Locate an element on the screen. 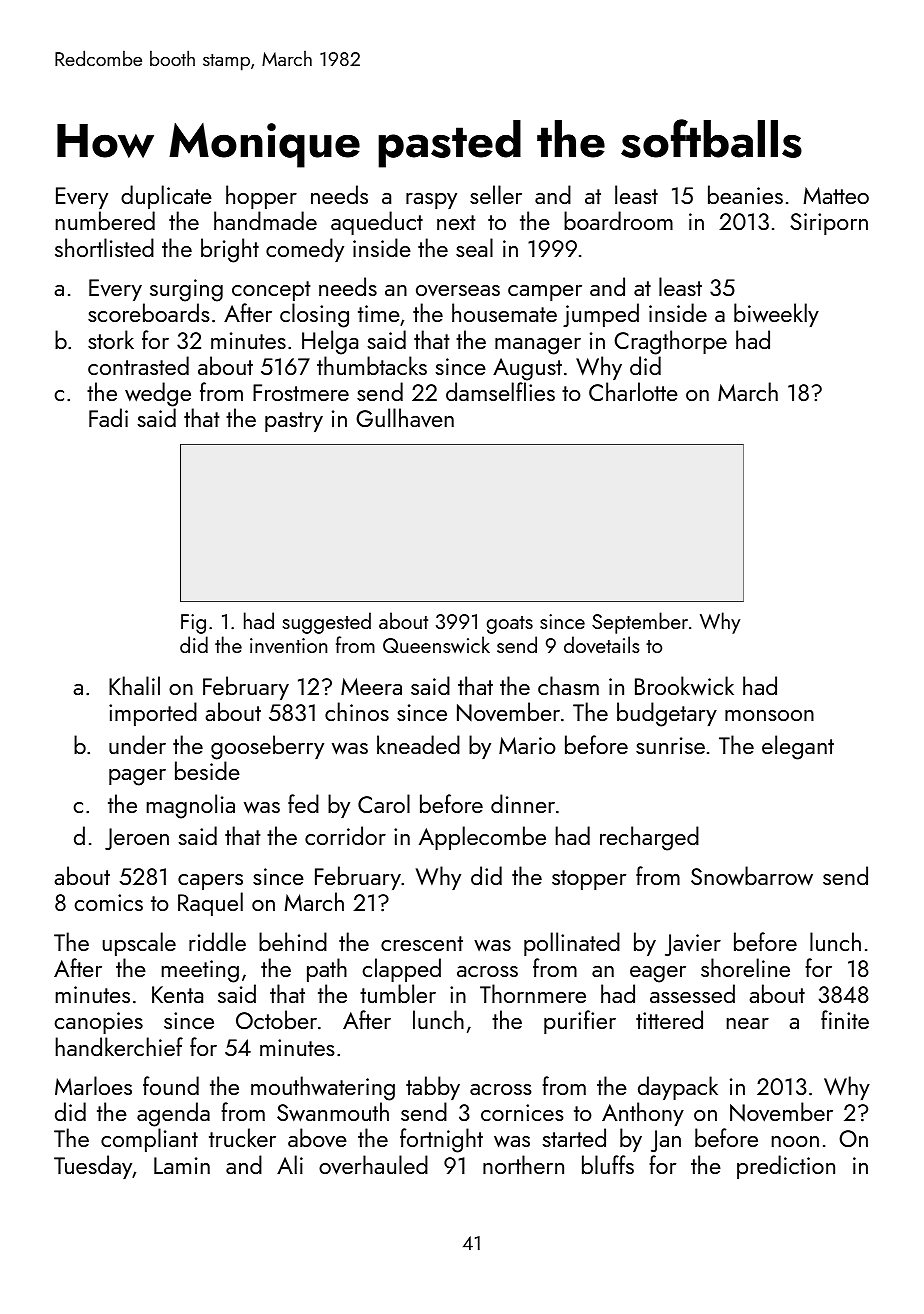 The height and width of the screenshot is (1314, 924). finite is located at coordinates (845, 1019).
